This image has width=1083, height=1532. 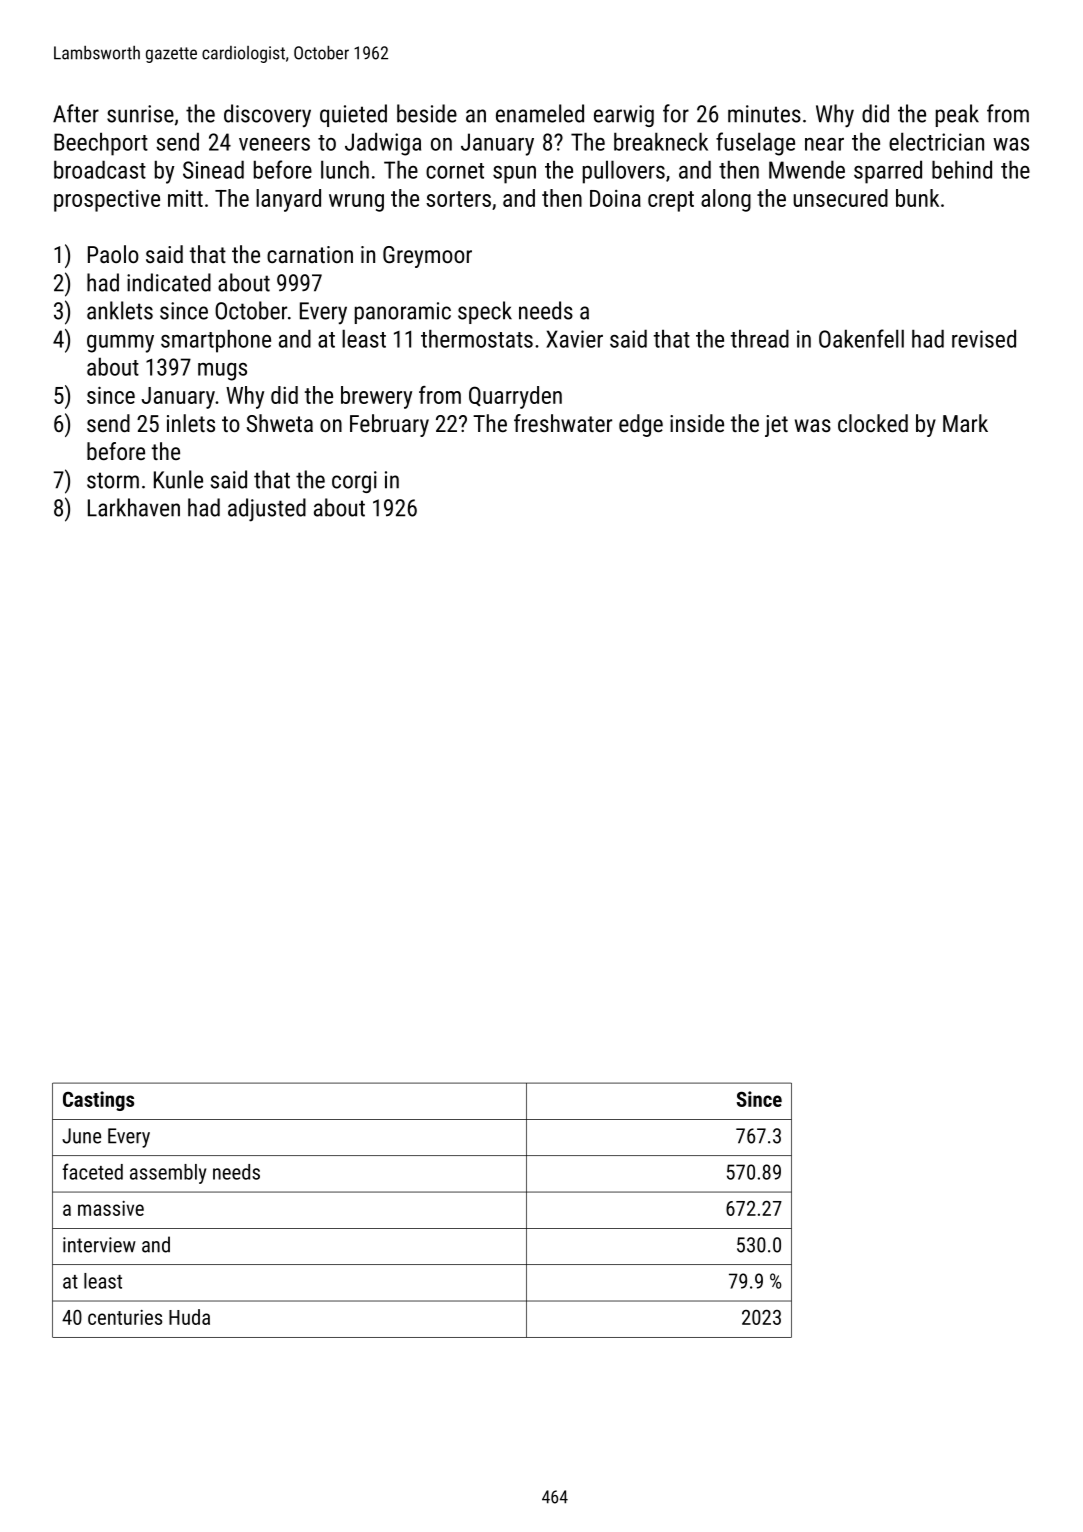 What do you see at coordinates (98, 1101) in the image?
I see `Castings` at bounding box center [98, 1101].
